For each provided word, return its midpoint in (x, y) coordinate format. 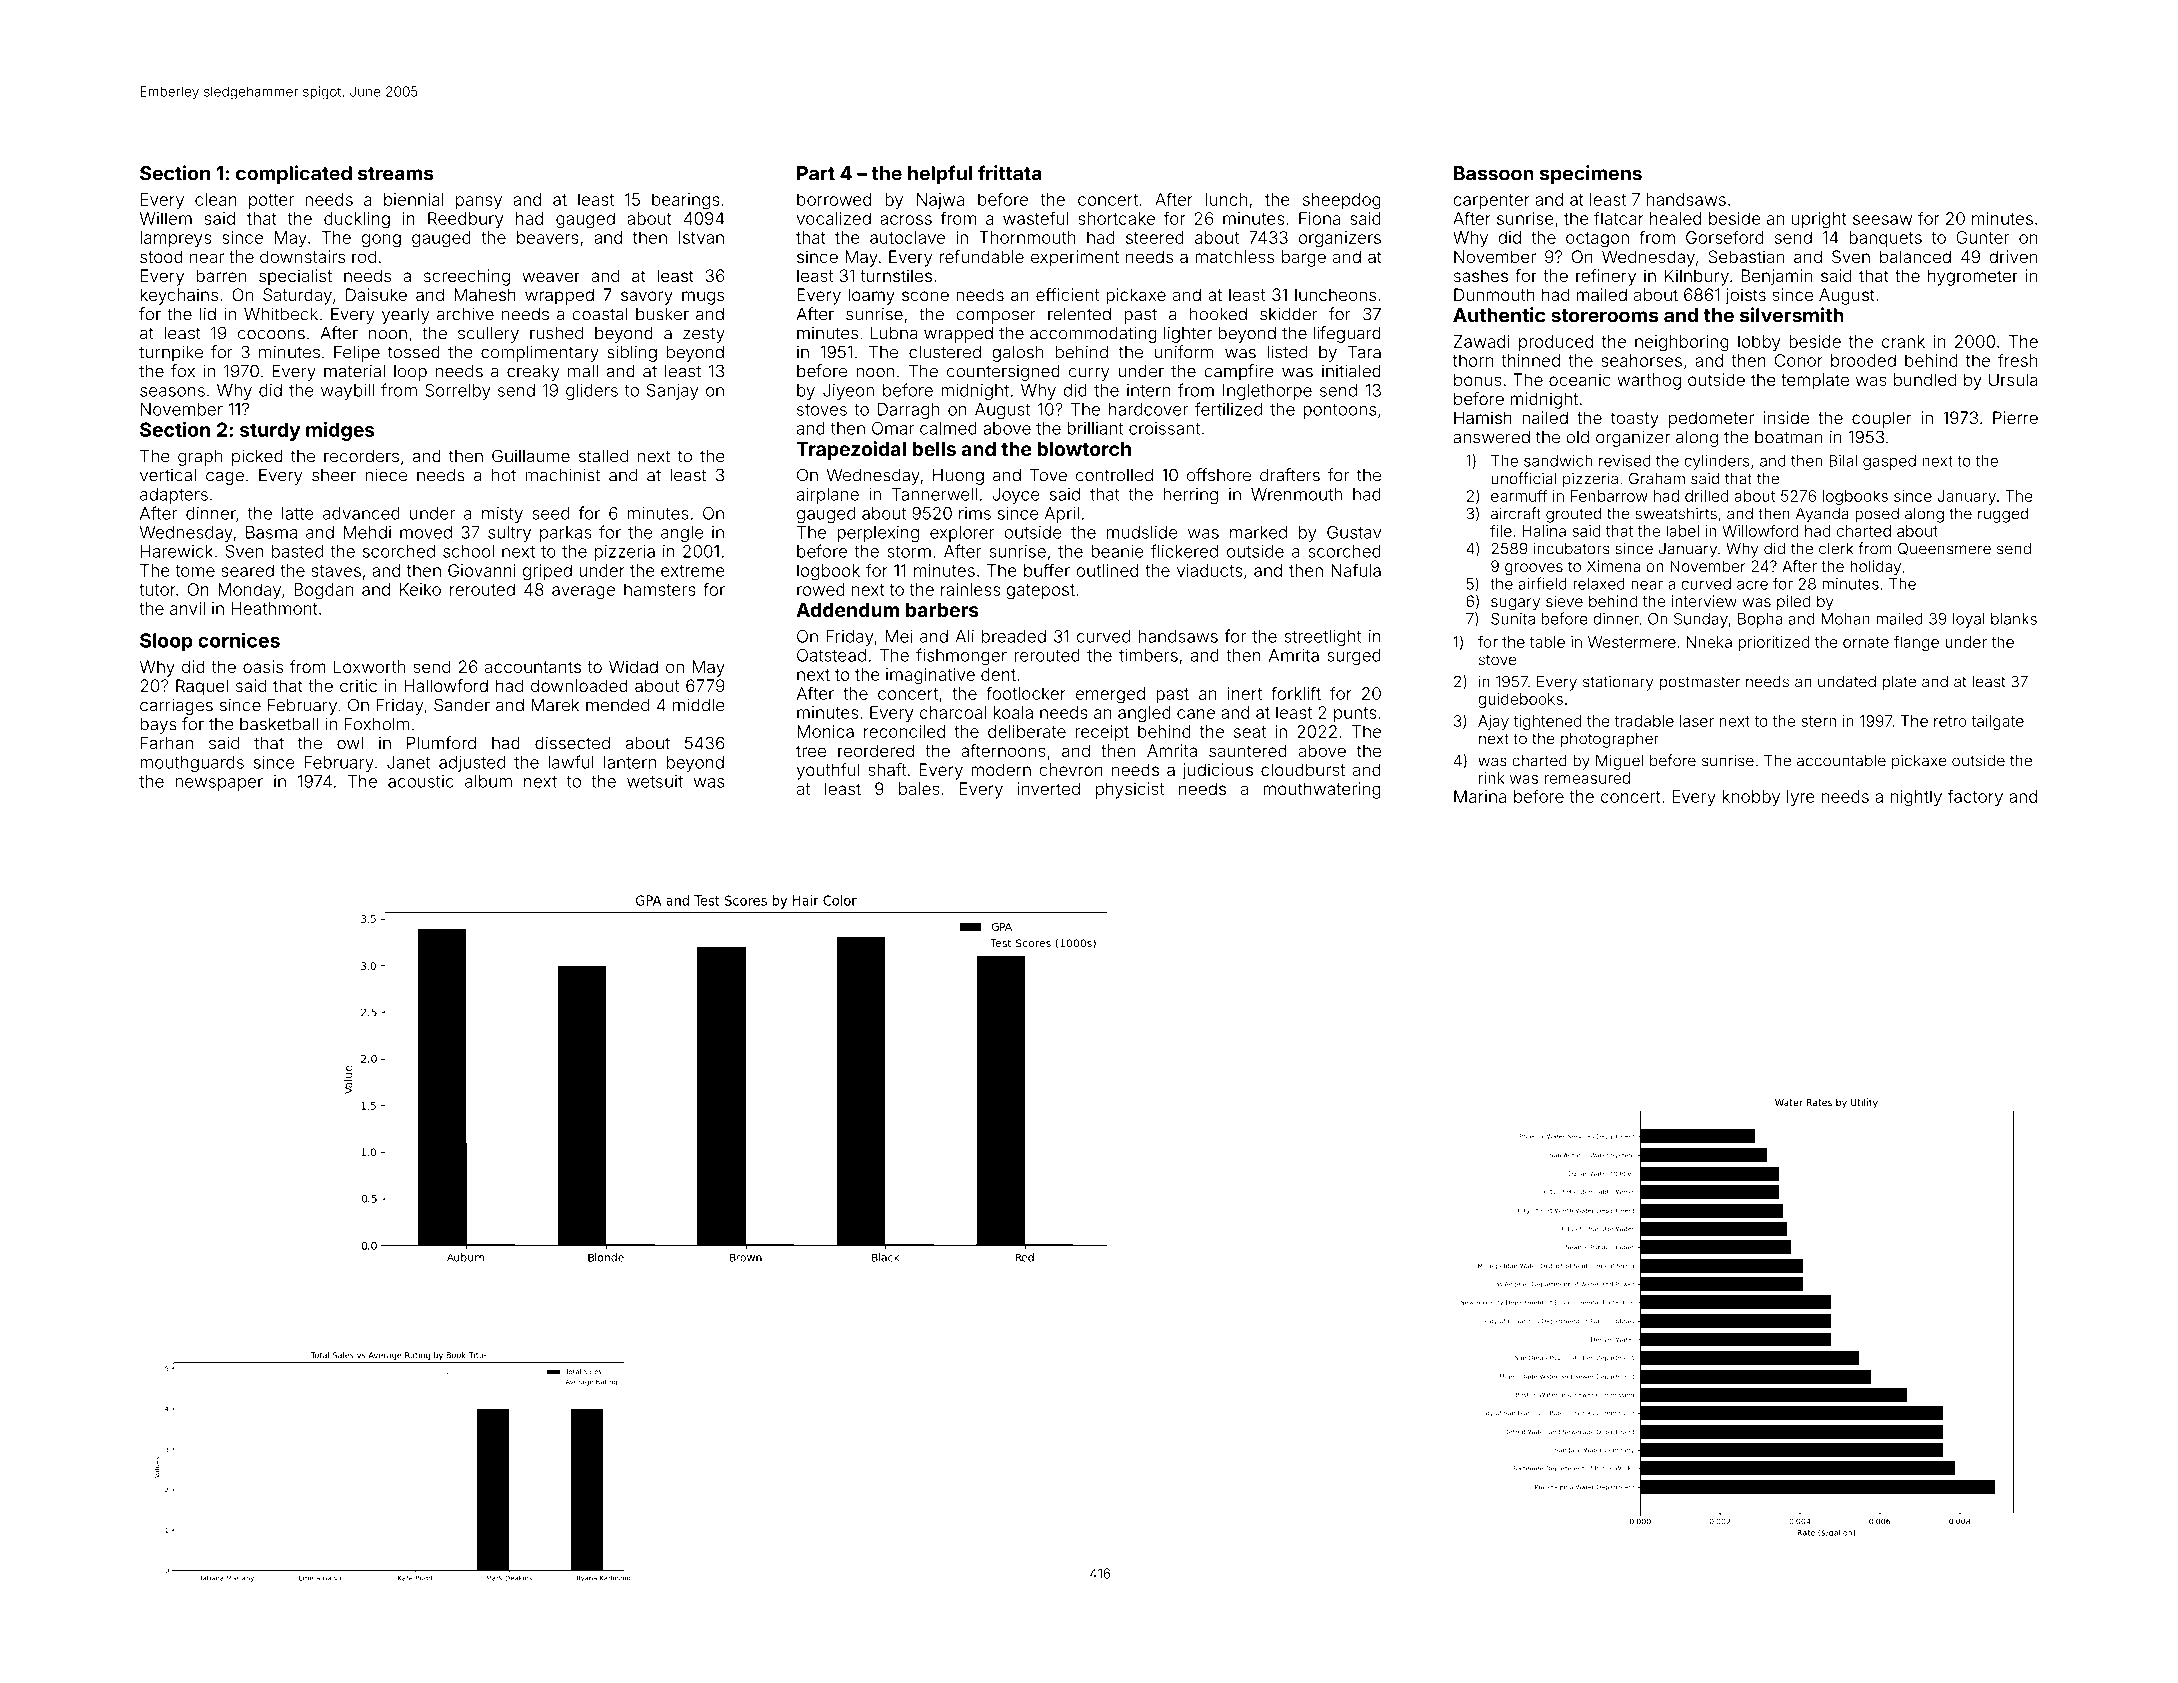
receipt (1102, 733)
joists (1746, 296)
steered (1155, 237)
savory (647, 298)
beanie (1117, 551)
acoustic (421, 781)
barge (1304, 258)
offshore (1219, 475)
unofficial (1523, 478)
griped (547, 572)
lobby (1759, 343)
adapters (174, 496)
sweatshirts (1676, 513)
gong (381, 241)
